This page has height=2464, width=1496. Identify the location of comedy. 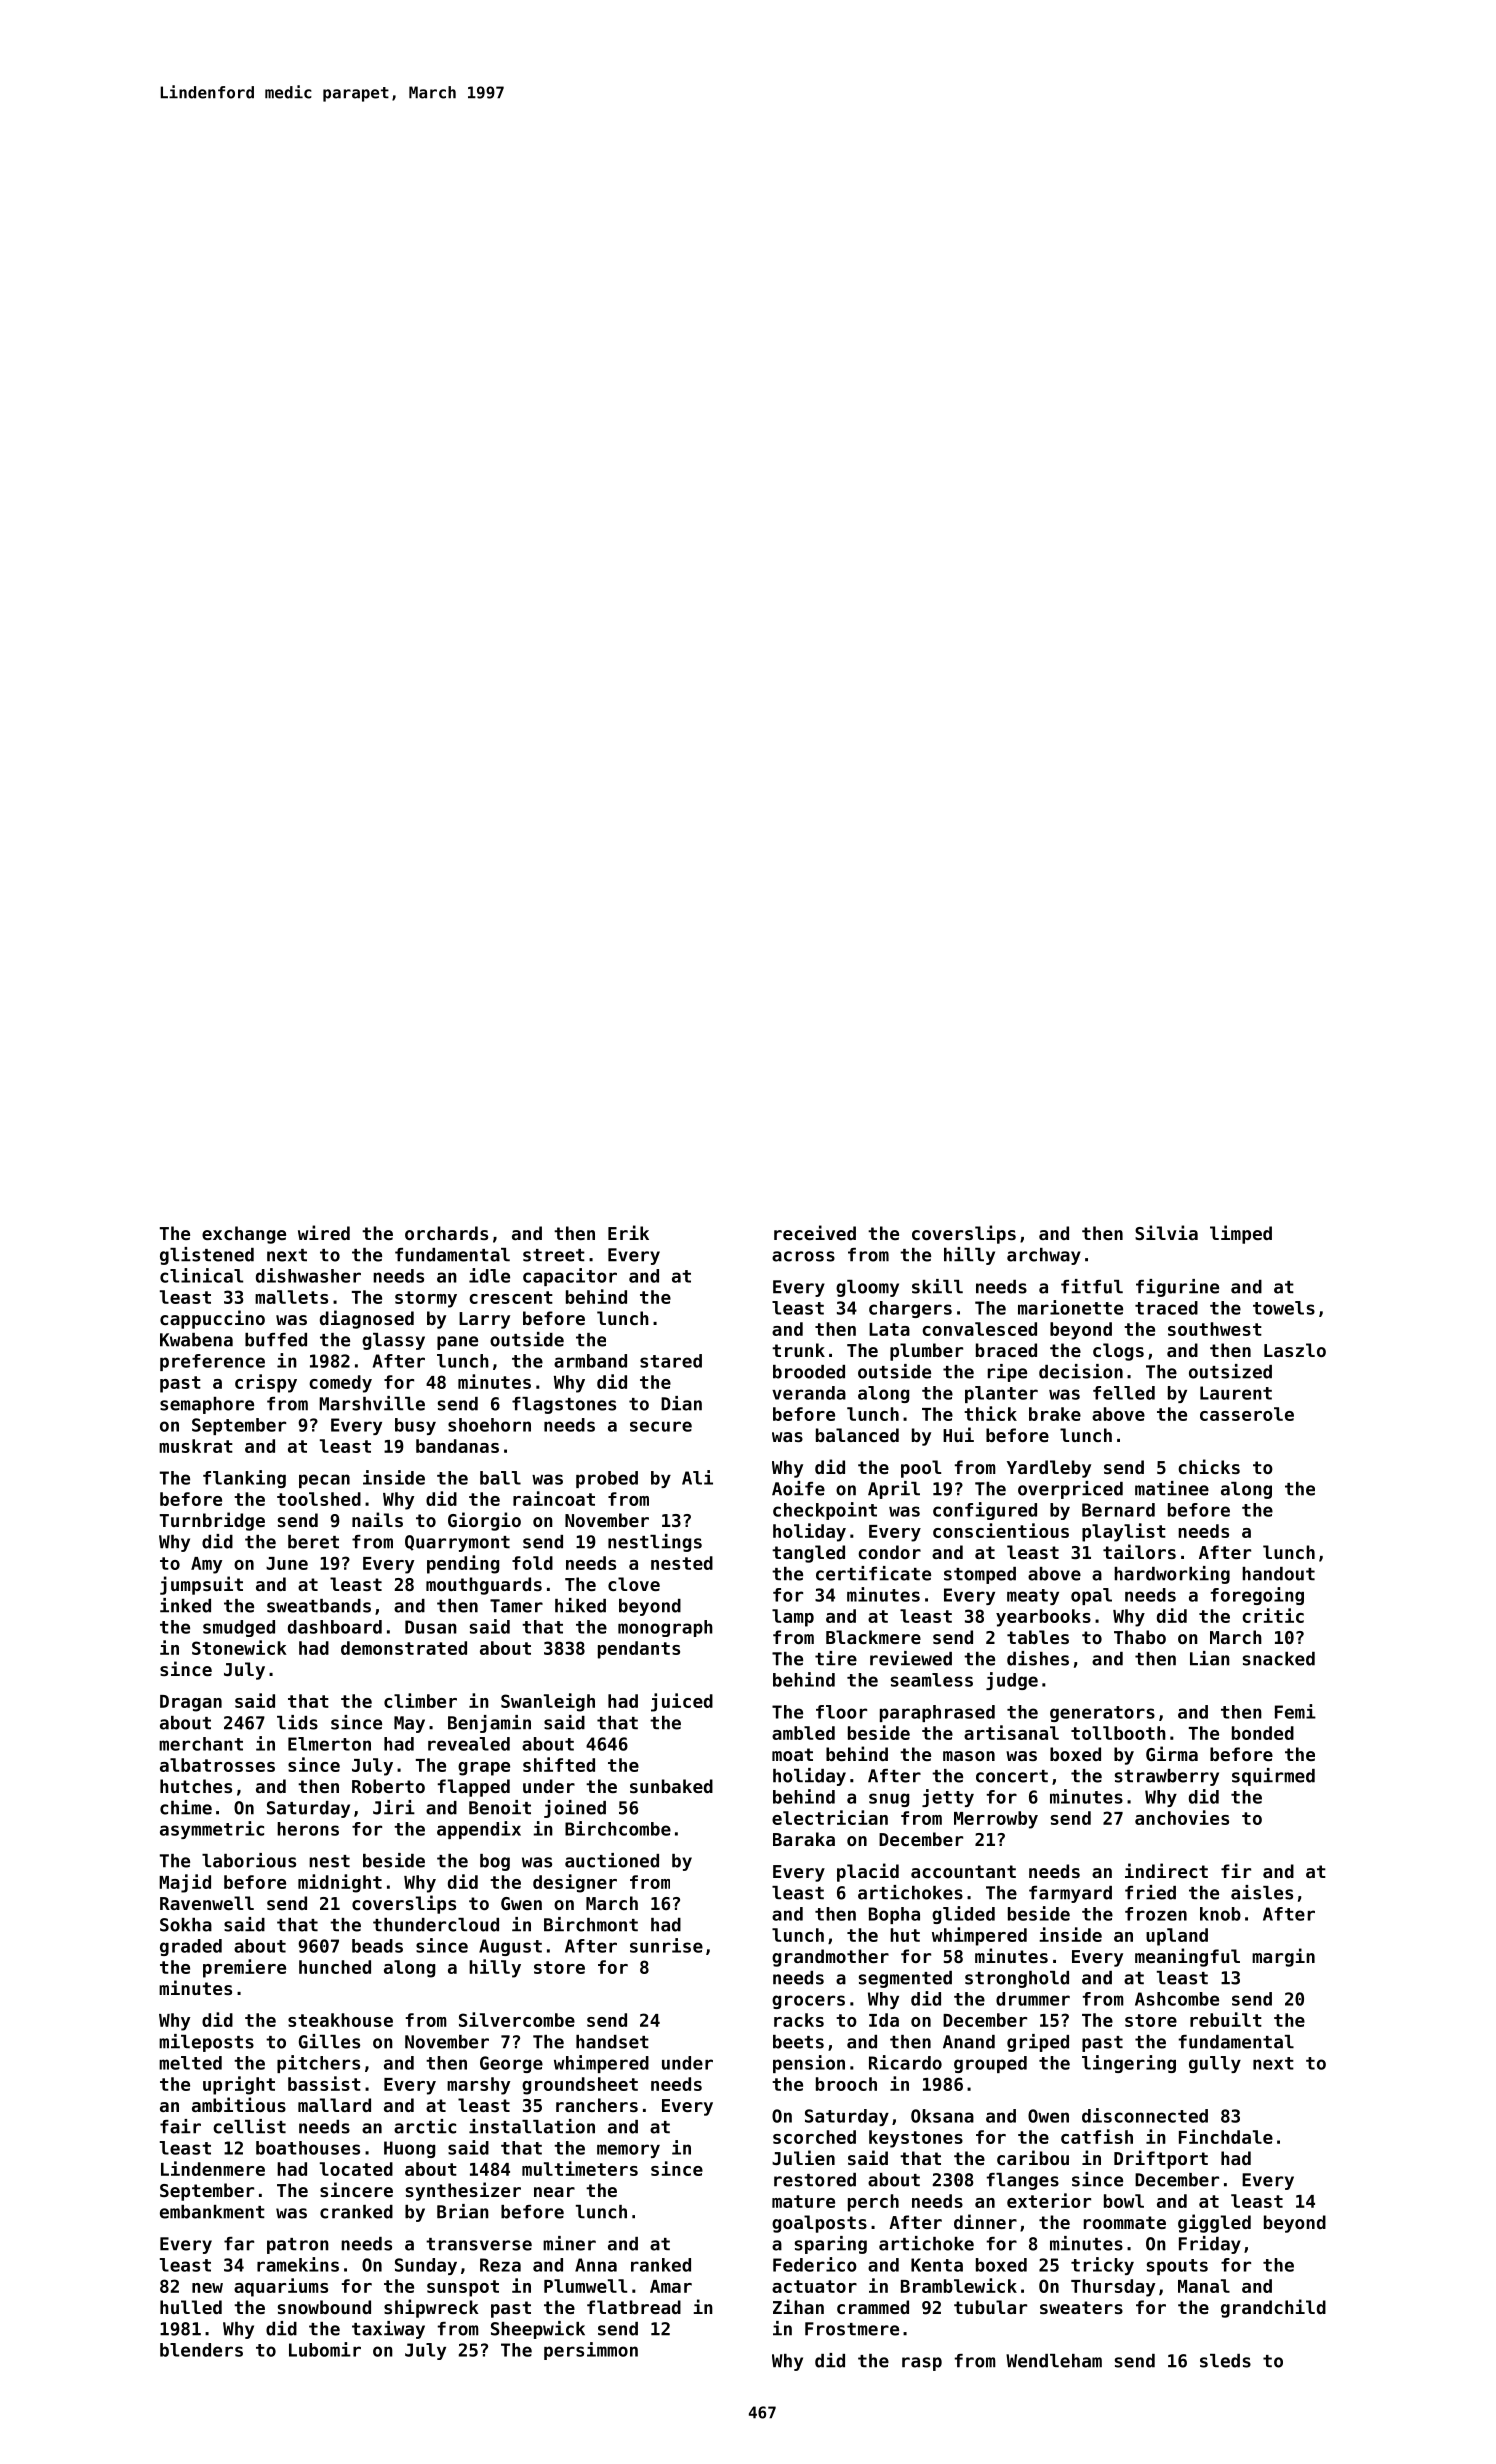
(340, 1384).
